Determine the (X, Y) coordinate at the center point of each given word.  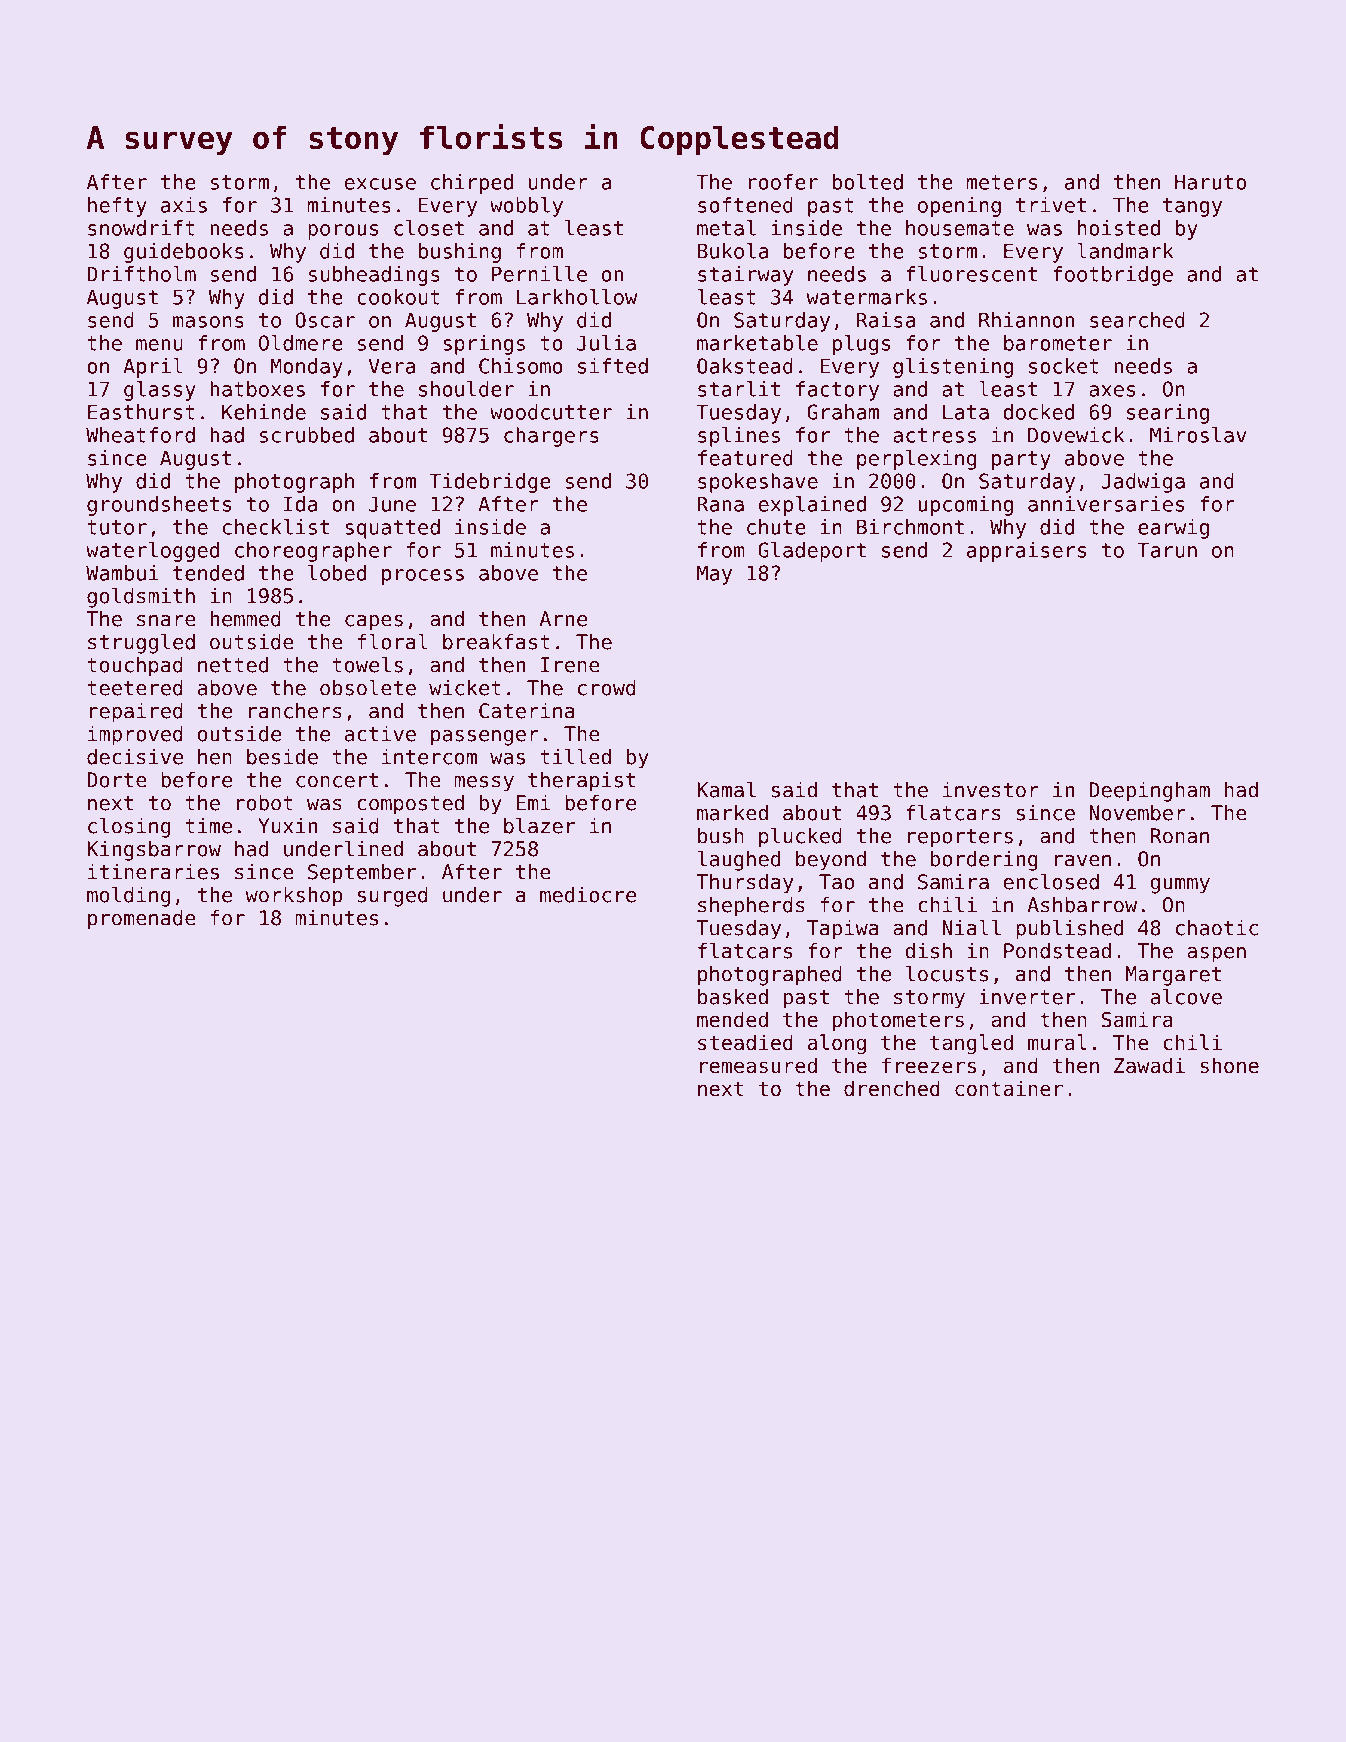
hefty (117, 207)
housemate (960, 228)
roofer (783, 182)
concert (337, 780)
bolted (868, 182)
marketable (757, 343)
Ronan (1180, 836)
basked (733, 997)
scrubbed (307, 435)
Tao (836, 882)
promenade (142, 920)
